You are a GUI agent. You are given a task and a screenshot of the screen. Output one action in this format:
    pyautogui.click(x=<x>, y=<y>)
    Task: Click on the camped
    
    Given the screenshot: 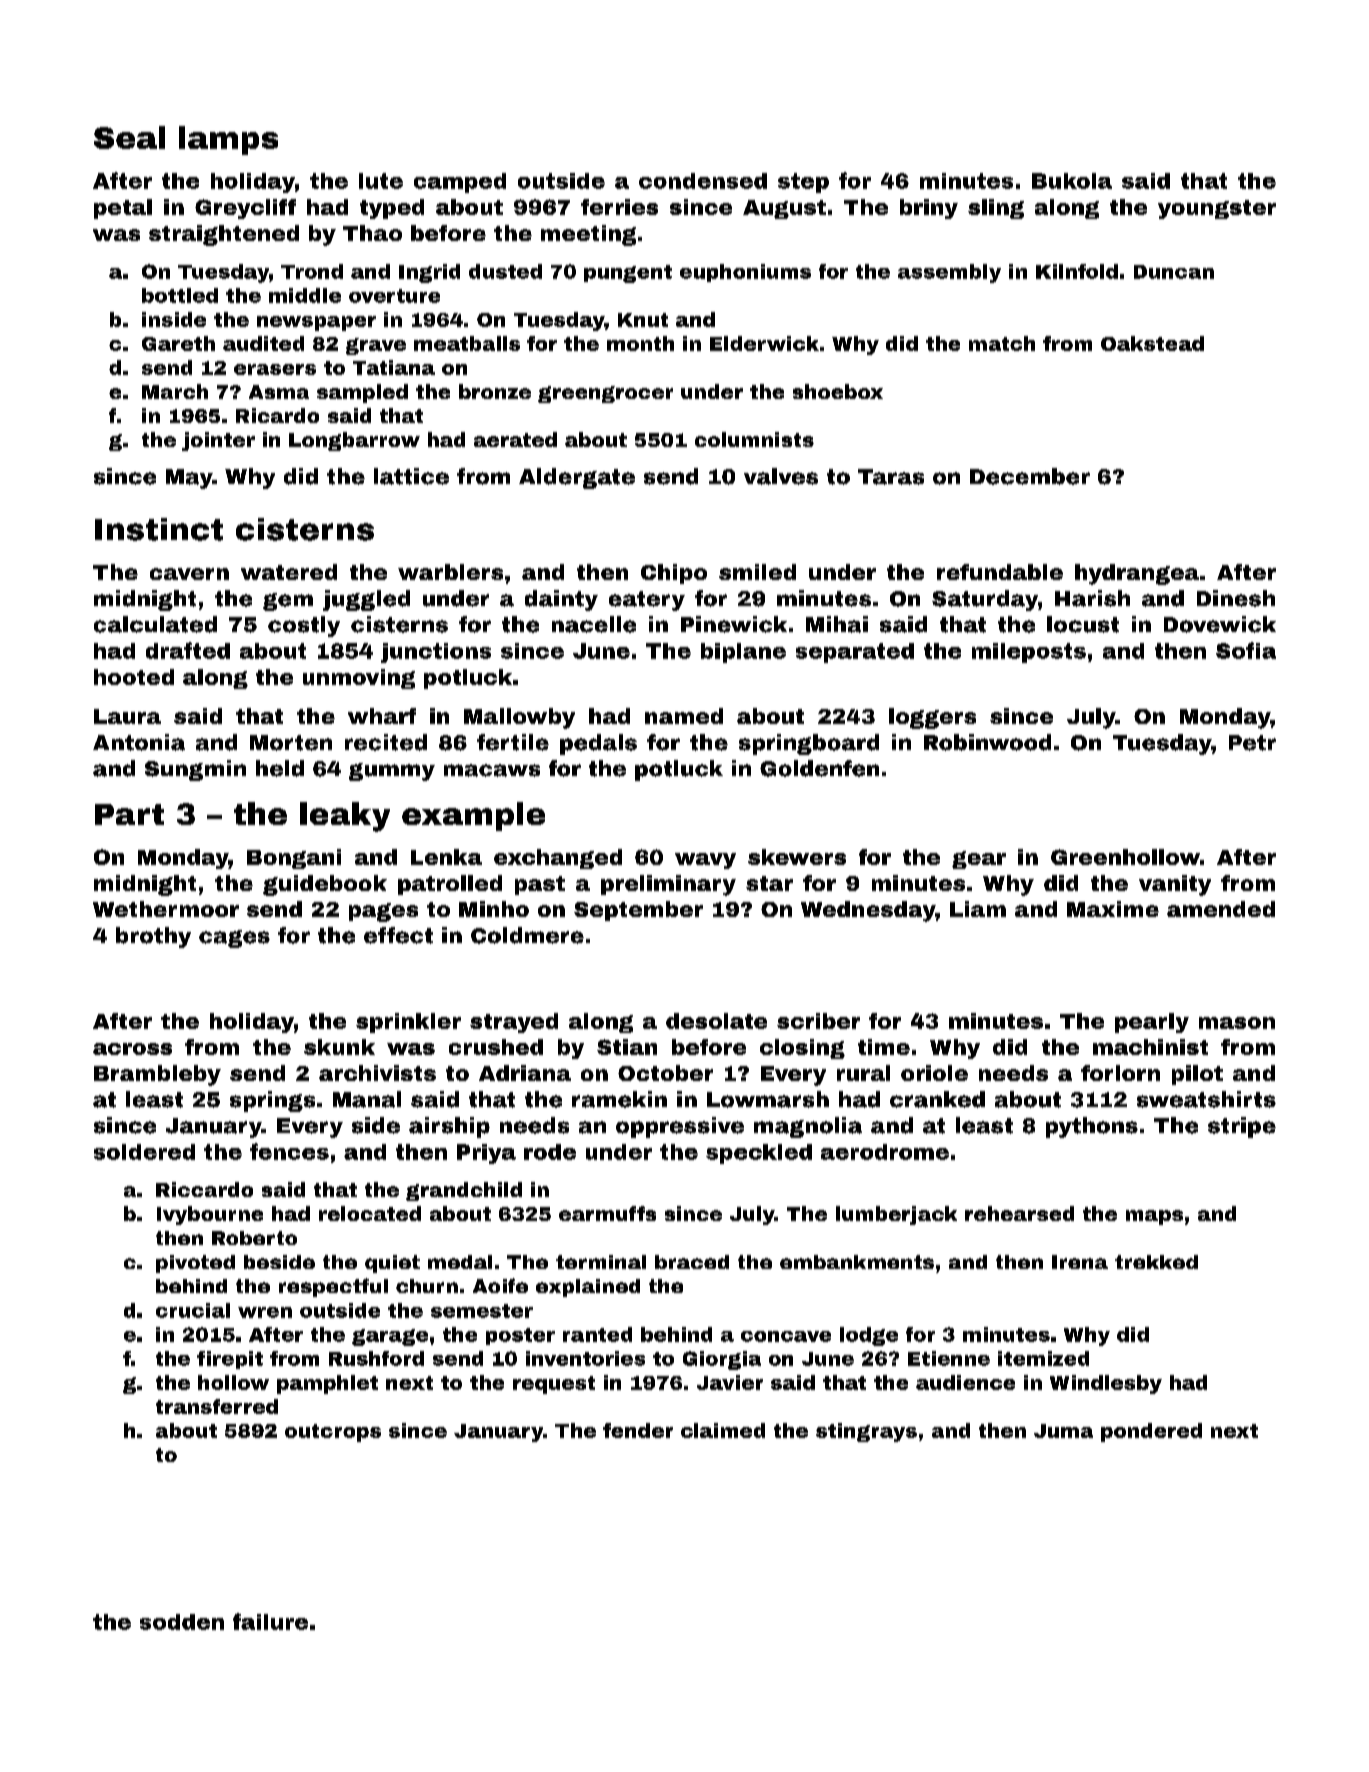 What is the action you would take?
    pyautogui.click(x=460, y=183)
